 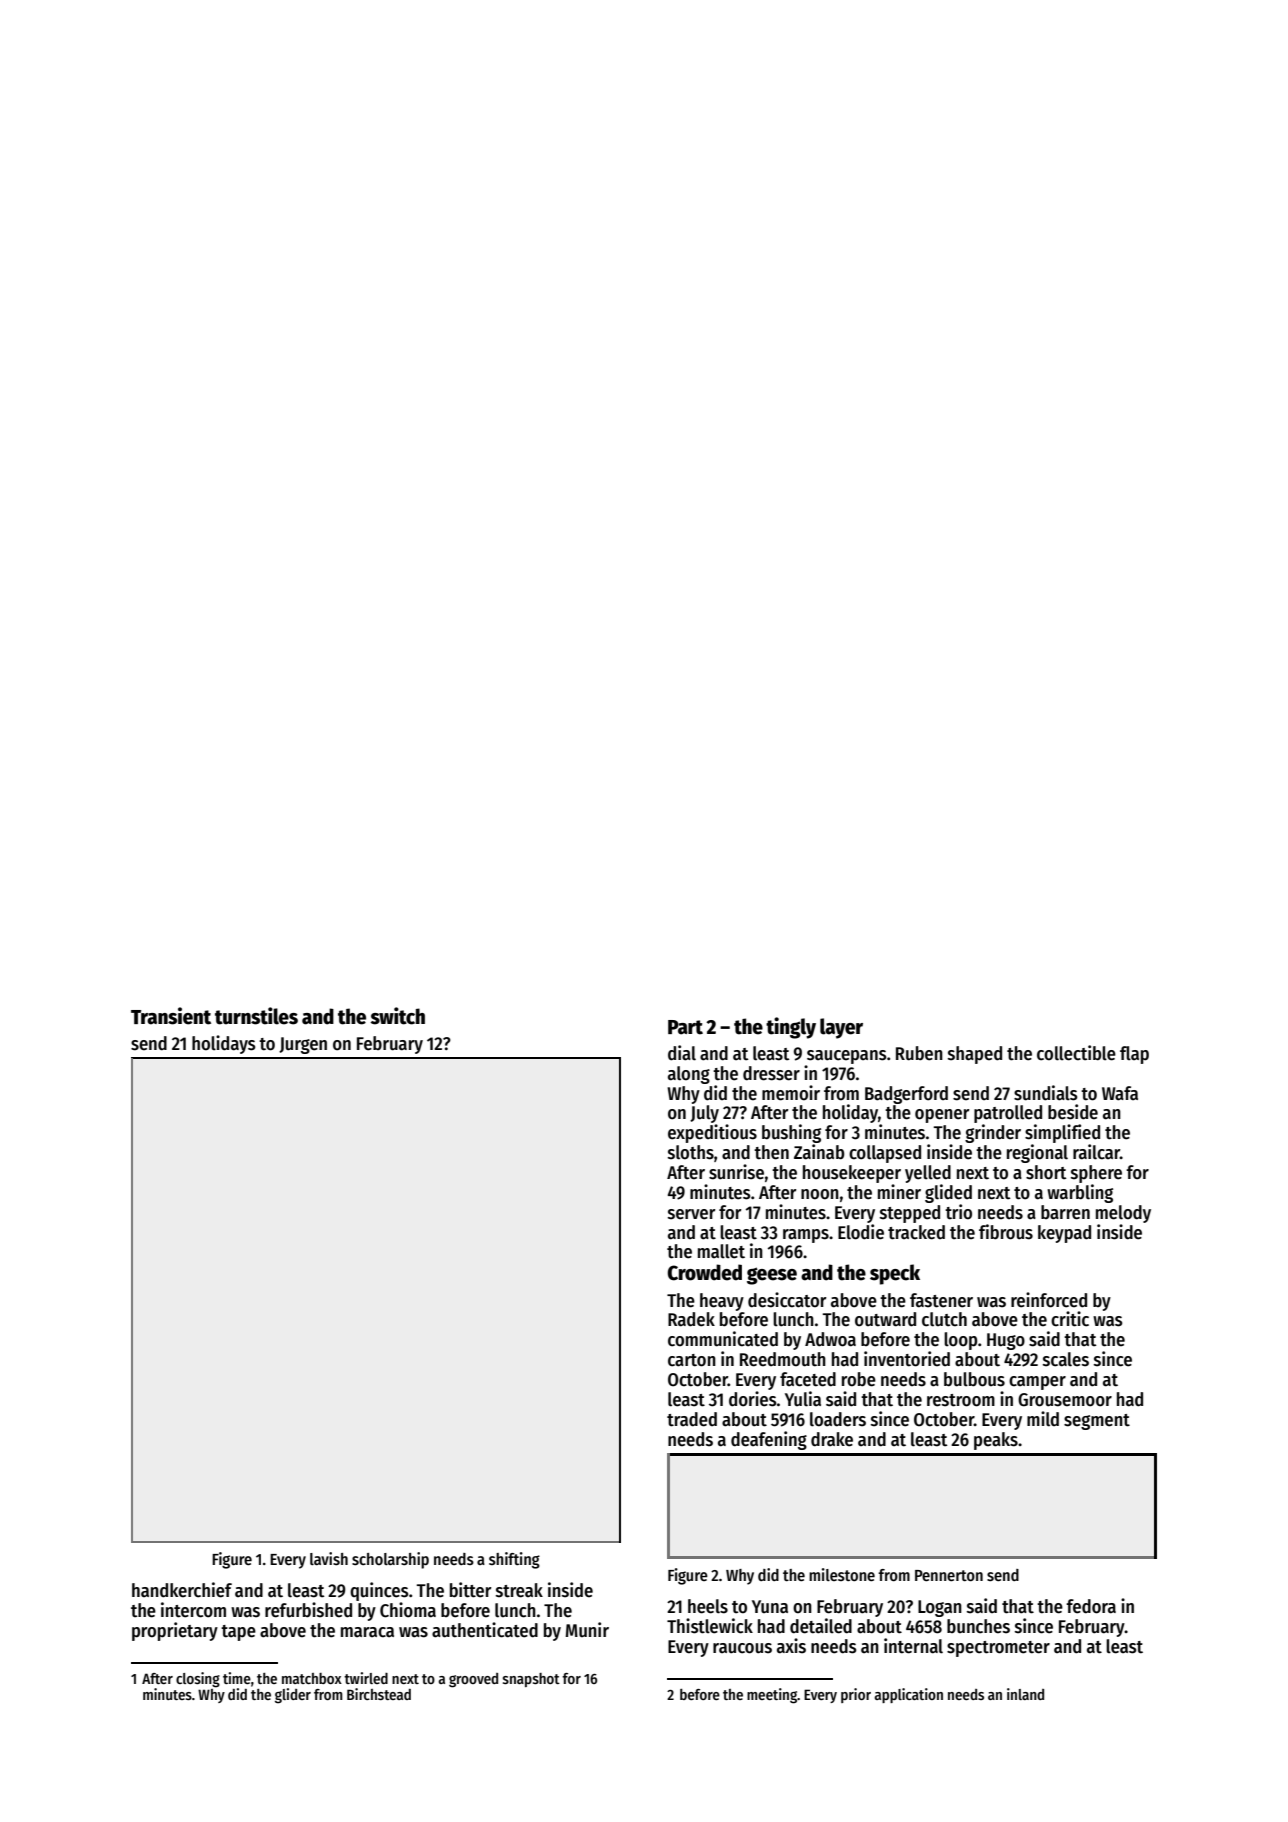 I want to click on server, so click(x=691, y=1214).
